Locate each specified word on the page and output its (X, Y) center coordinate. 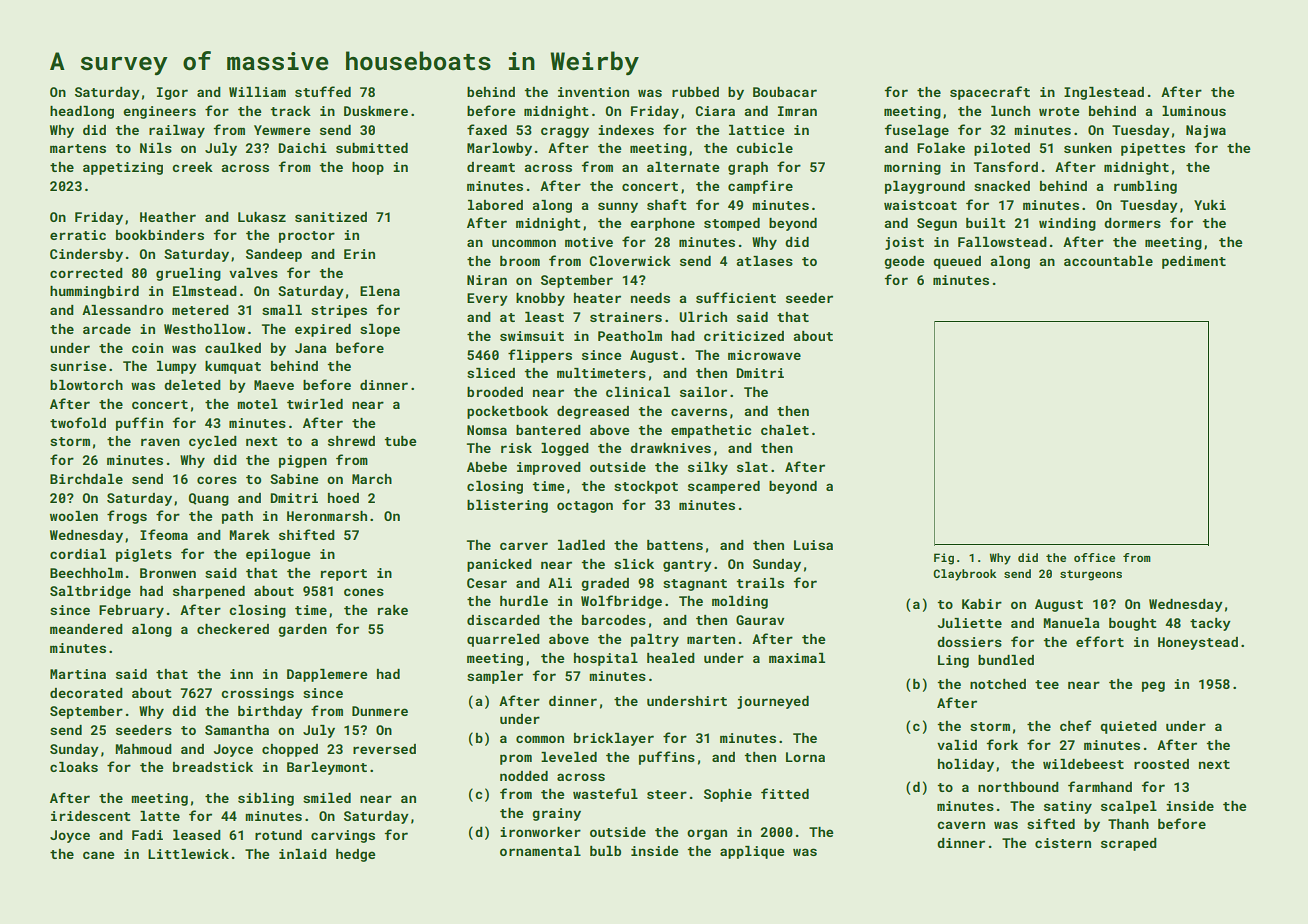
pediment (1194, 262)
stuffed (323, 91)
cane (99, 855)
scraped (1129, 844)
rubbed (695, 92)
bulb (605, 851)
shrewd (351, 441)
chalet (785, 430)
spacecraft (990, 93)
